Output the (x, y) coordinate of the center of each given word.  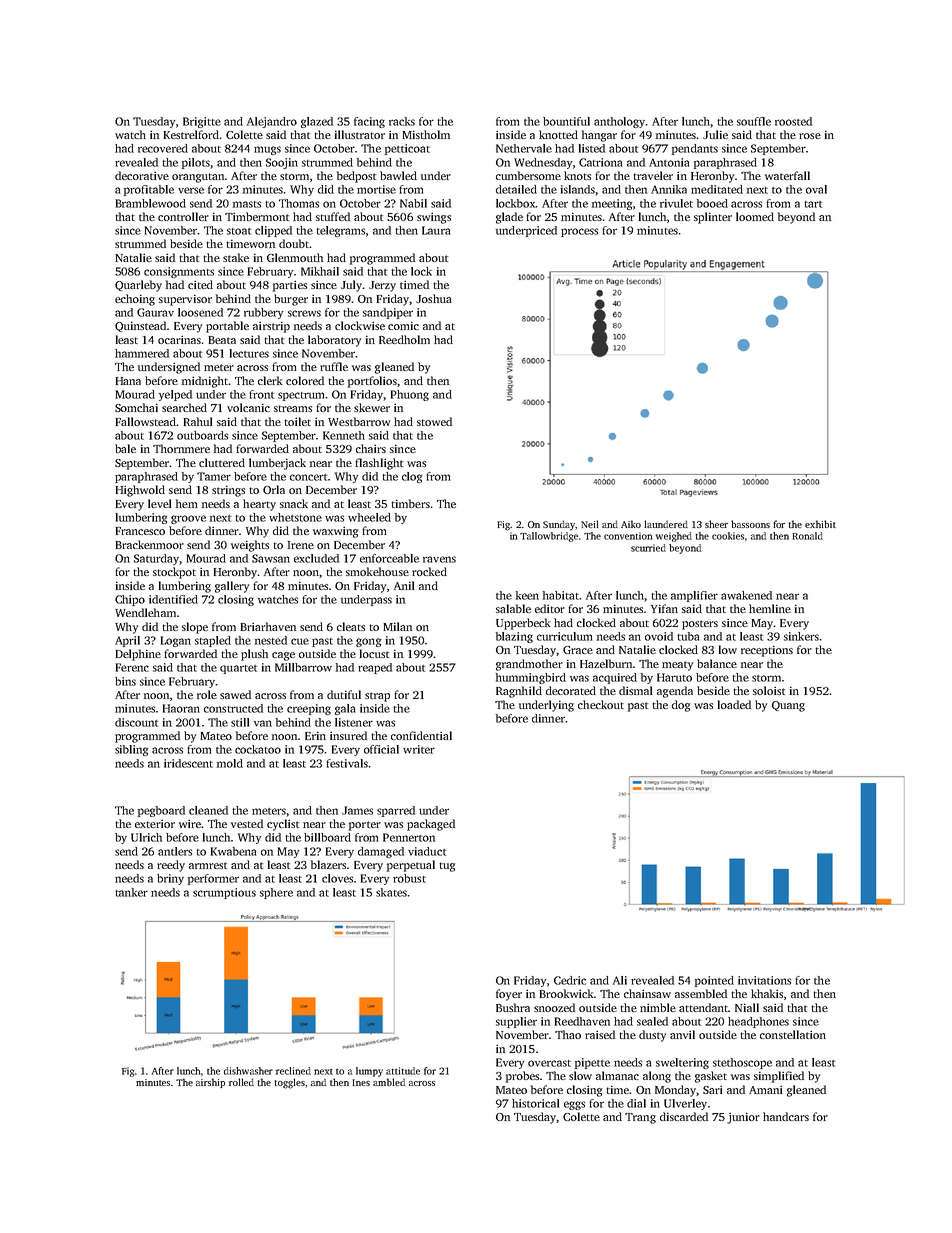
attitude (403, 1071)
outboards (202, 435)
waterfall (787, 175)
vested (247, 823)
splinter (713, 218)
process (579, 232)
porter (365, 826)
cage (283, 656)
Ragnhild (519, 692)
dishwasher (248, 1071)
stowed (434, 421)
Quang (788, 706)
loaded (734, 704)
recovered (163, 148)
